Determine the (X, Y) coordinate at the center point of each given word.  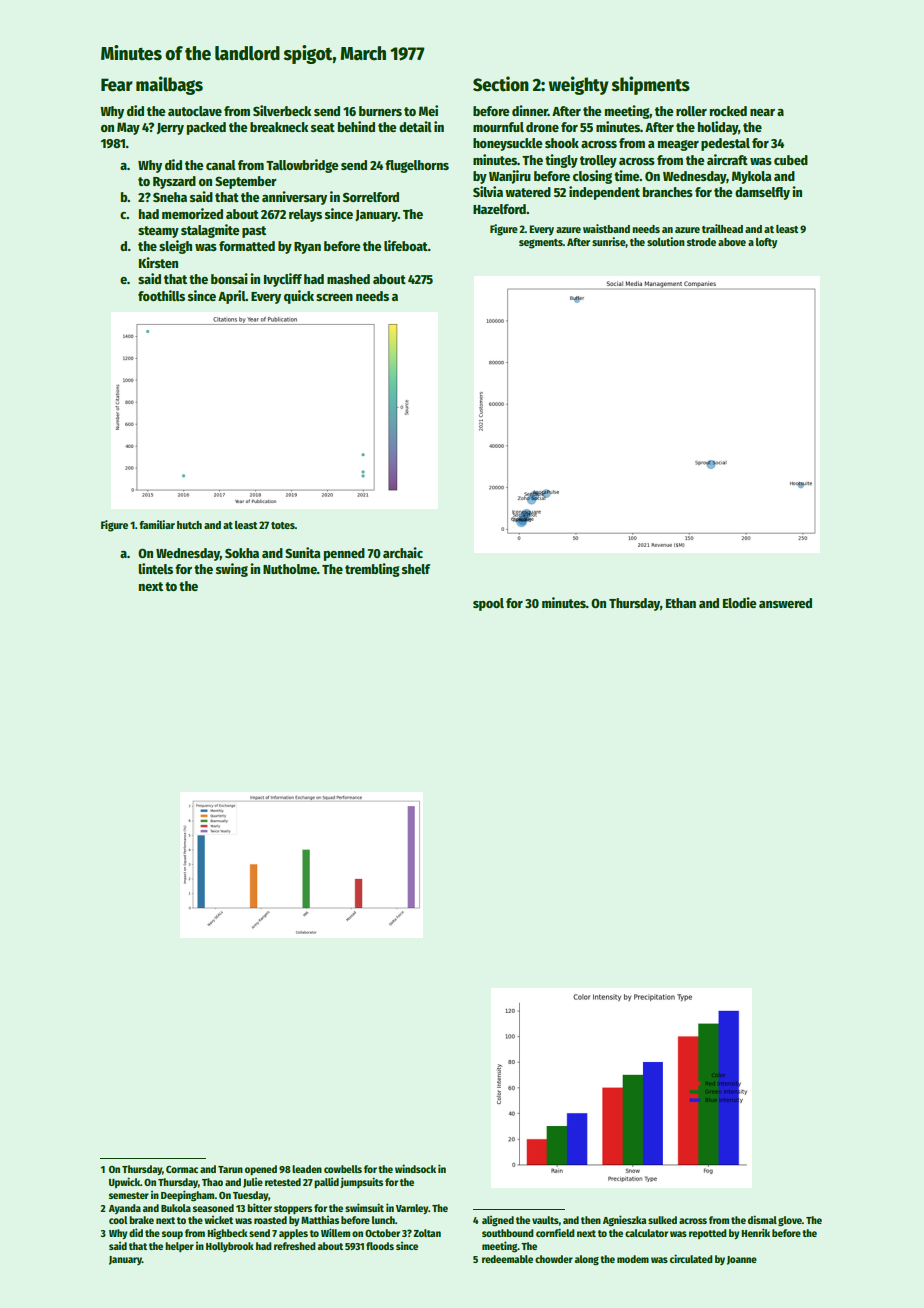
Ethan (681, 603)
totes (283, 525)
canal (221, 165)
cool (118, 1220)
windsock (415, 1168)
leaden (307, 1169)
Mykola (751, 177)
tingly (561, 161)
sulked (662, 1220)
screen (334, 297)
